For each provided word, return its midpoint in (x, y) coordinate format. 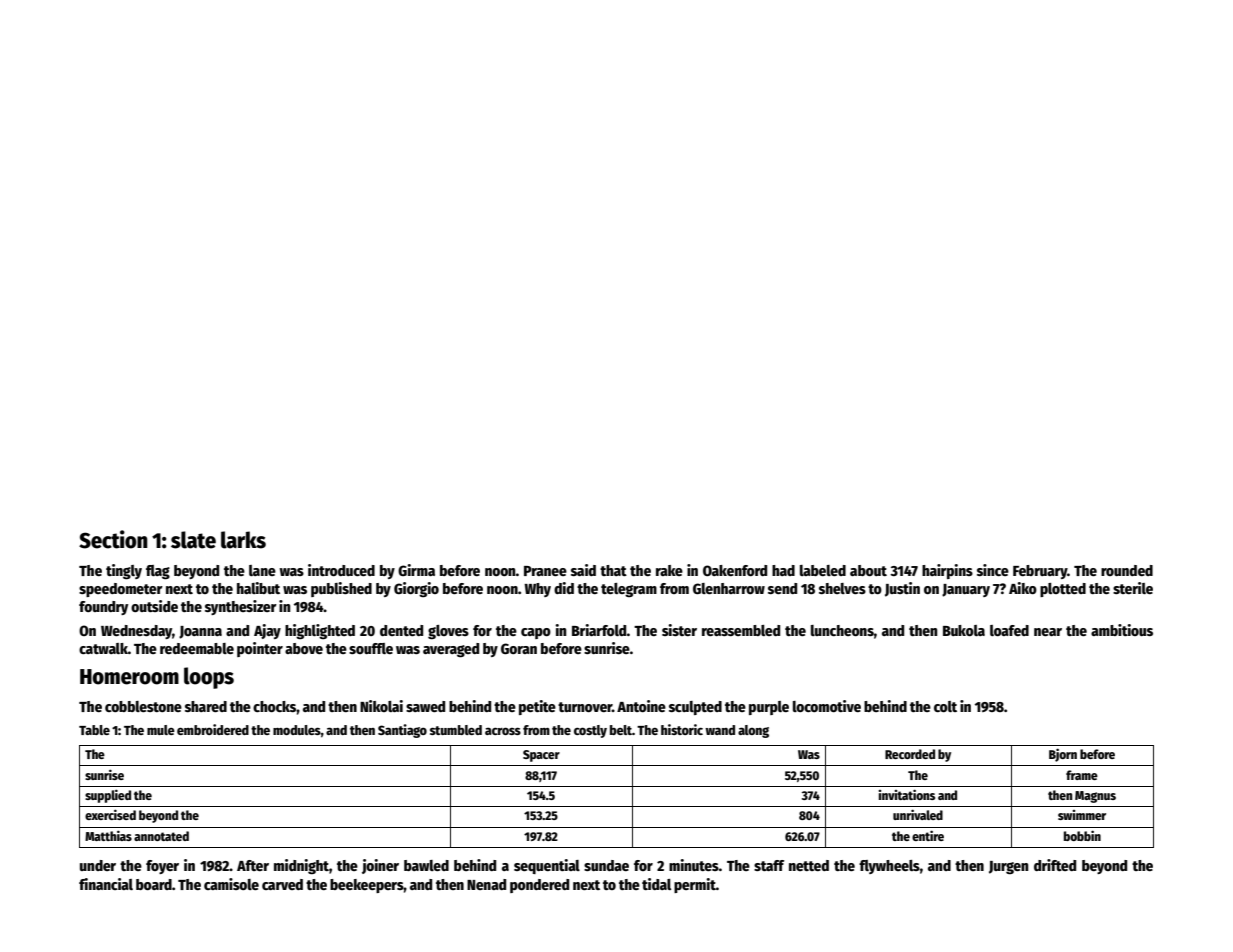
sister (679, 630)
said (583, 570)
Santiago (402, 731)
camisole (231, 884)
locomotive (827, 706)
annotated (161, 836)
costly (590, 731)
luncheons (842, 630)
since (993, 570)
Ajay (267, 631)
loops (209, 678)
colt (945, 706)
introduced (341, 570)
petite (537, 707)
